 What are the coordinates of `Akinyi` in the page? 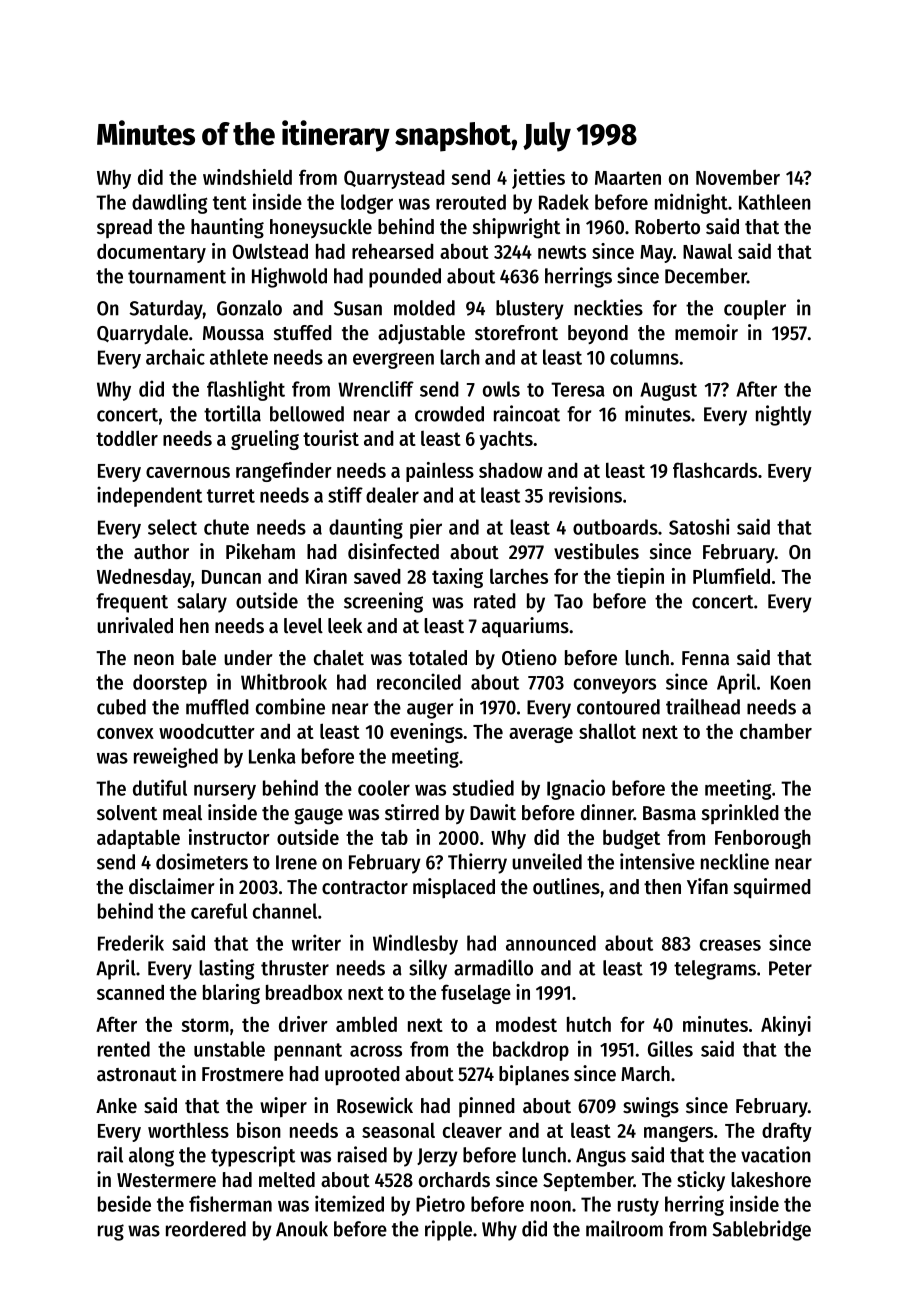 It's located at (786, 1026).
